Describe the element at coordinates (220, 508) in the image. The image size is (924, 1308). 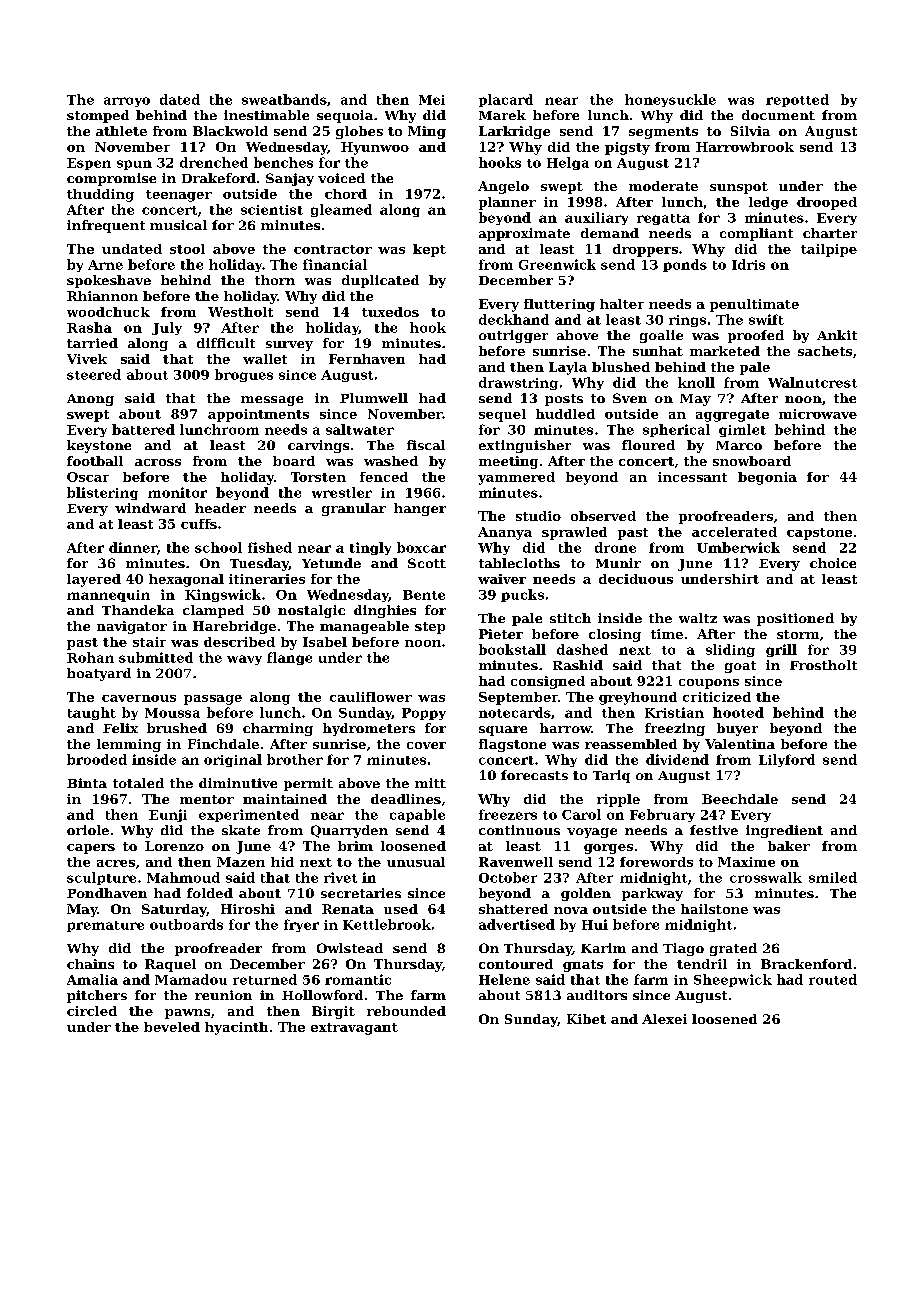
I see `header` at that location.
